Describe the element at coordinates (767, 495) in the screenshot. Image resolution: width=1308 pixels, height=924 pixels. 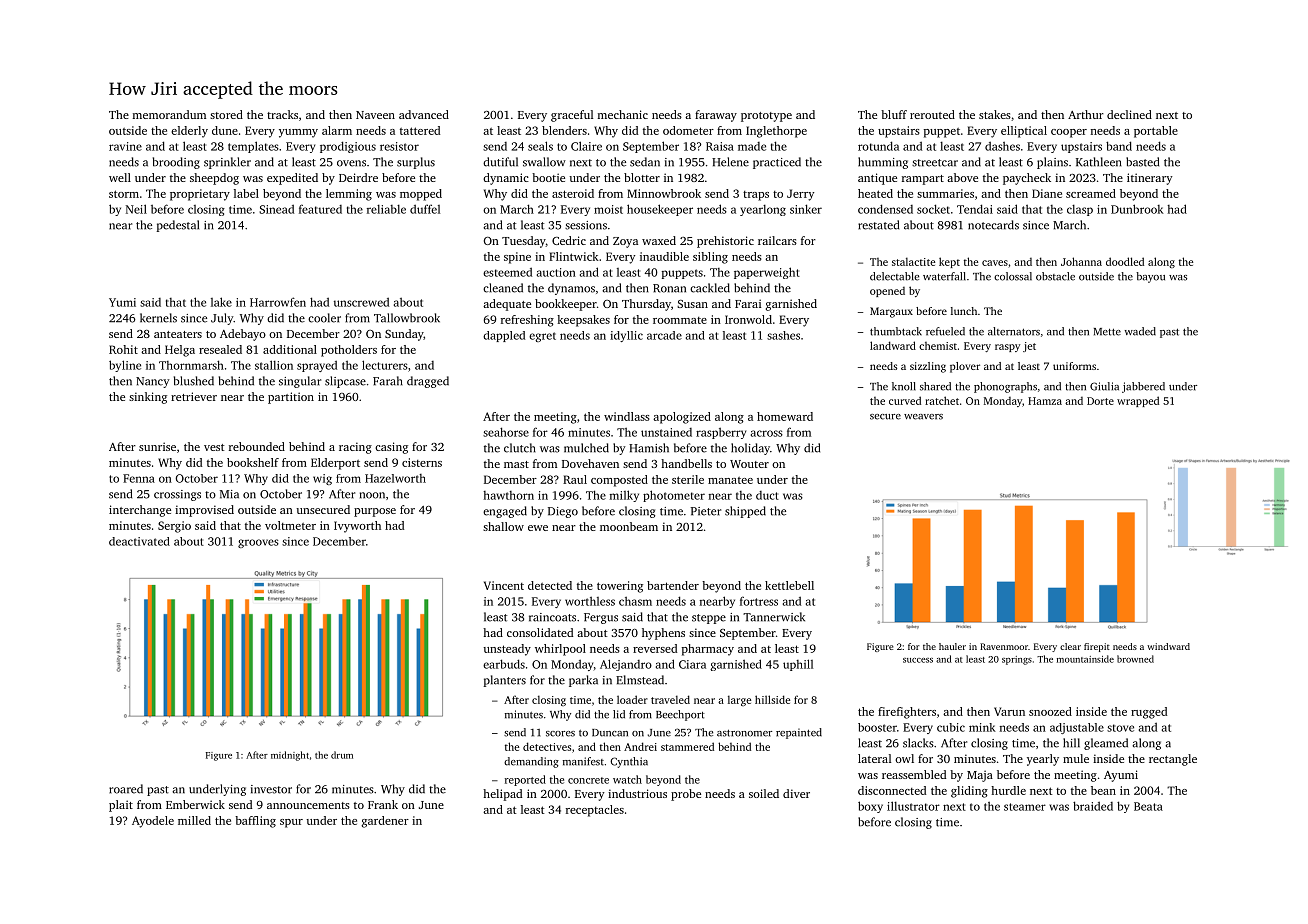
I see `duct` at that location.
